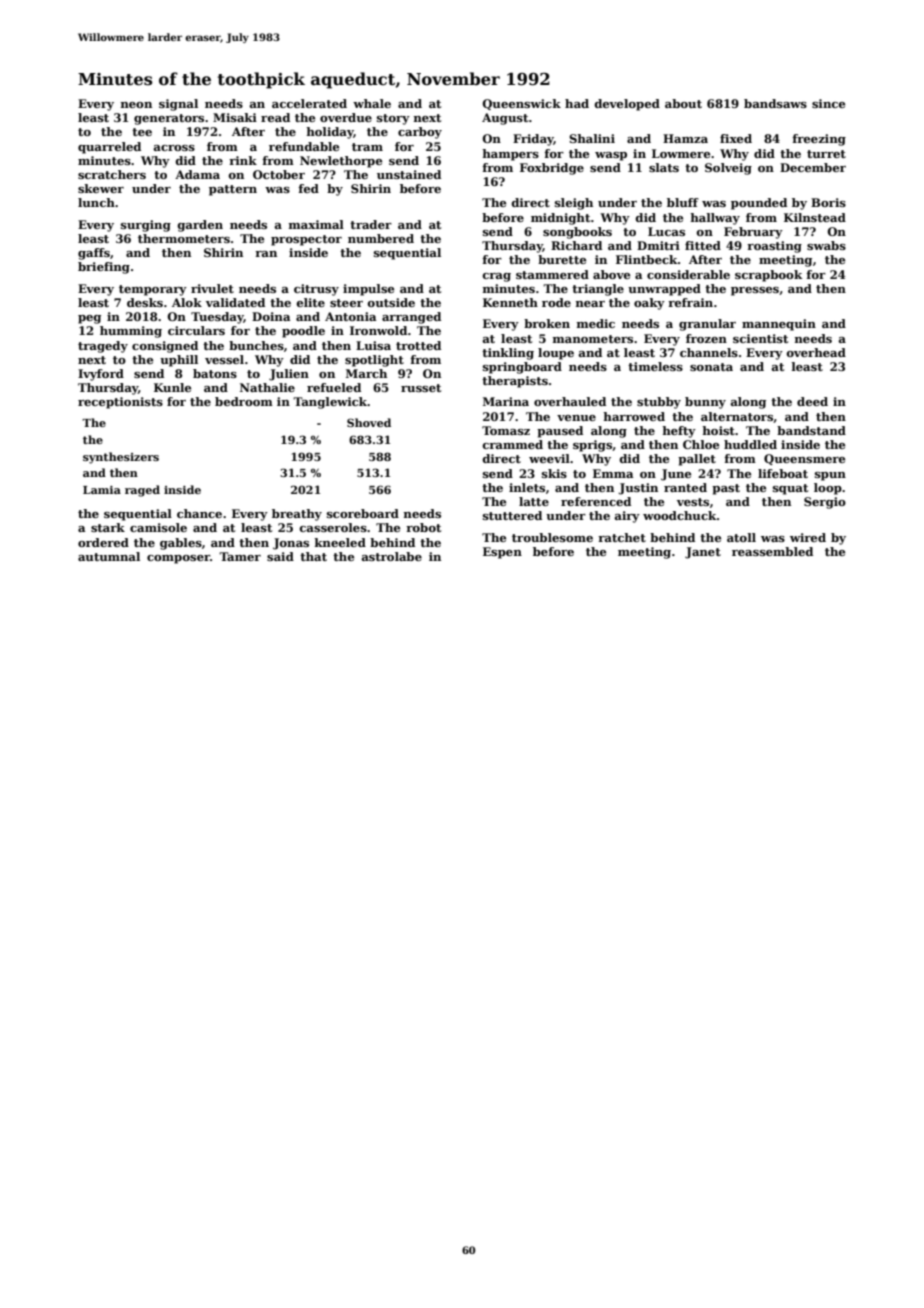 This screenshot has height=1308, width=924. I want to click on swabs, so click(826, 245).
